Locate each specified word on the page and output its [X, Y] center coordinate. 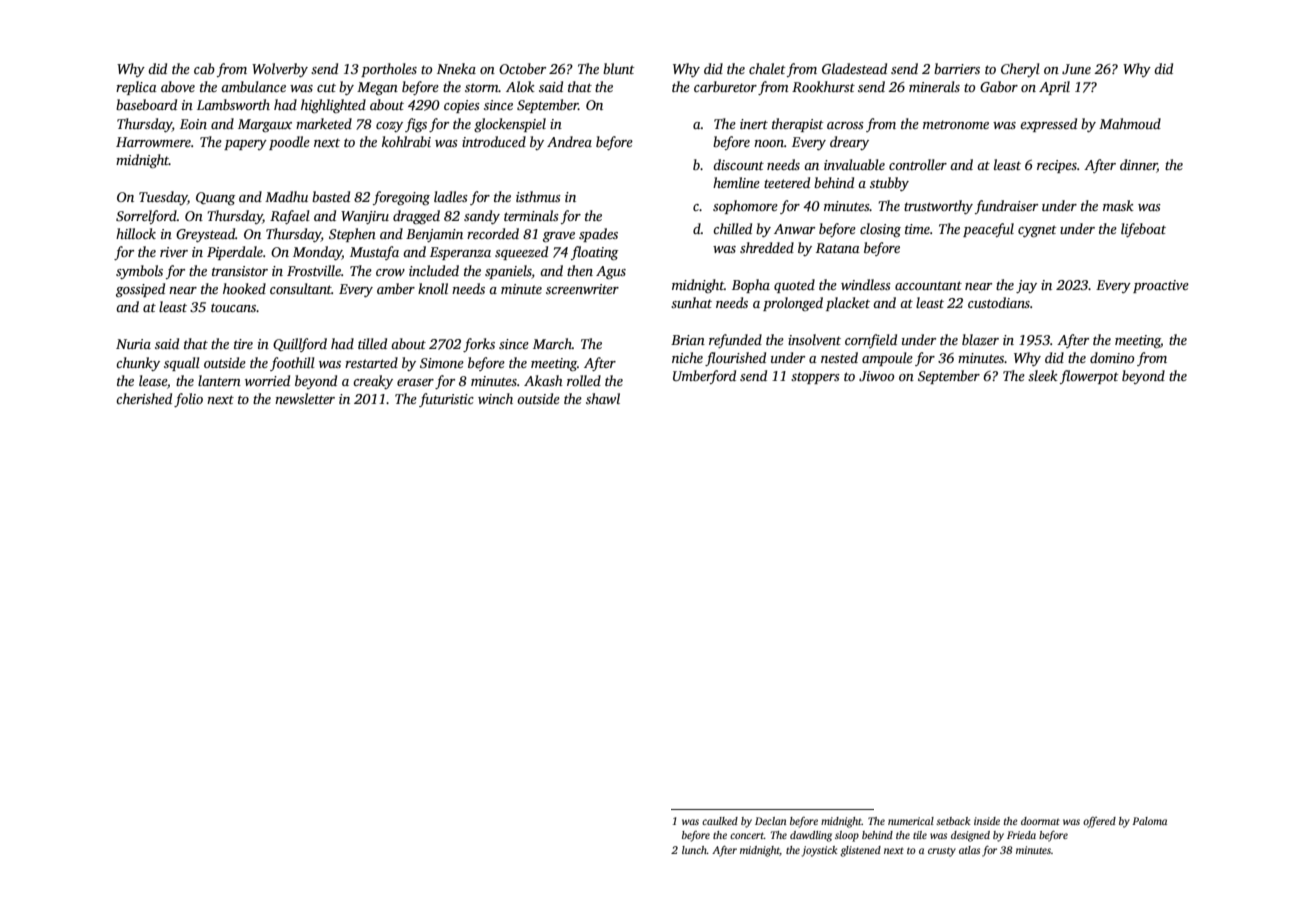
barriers [957, 68]
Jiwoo [876, 376]
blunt [619, 68]
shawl [603, 398]
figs [416, 125]
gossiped [140, 290]
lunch [694, 850]
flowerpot [1089, 377]
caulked [720, 821]
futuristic [446, 400]
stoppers [815, 378]
